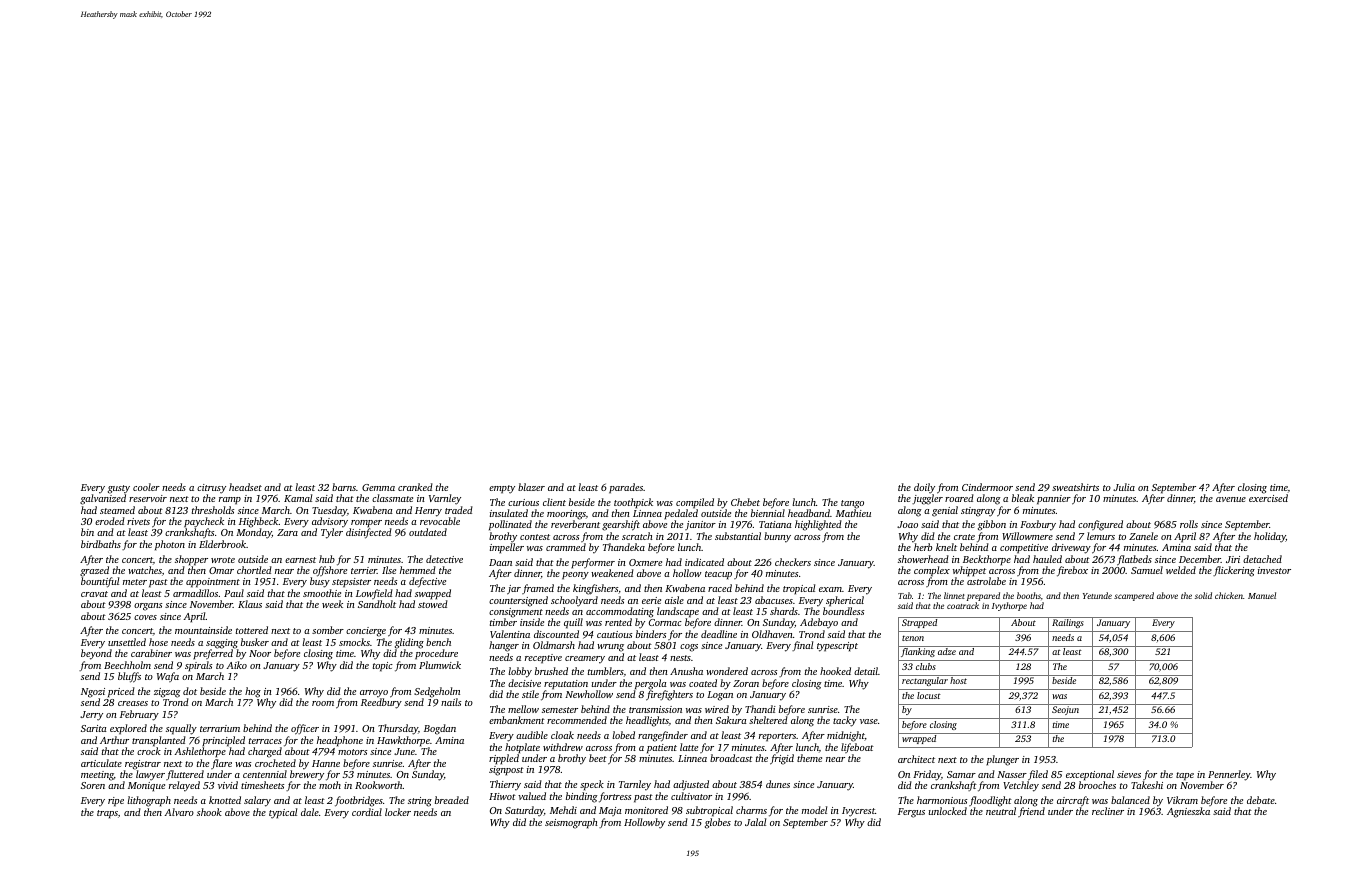 Image resolution: width=1372 pixels, height=887 pixels. What do you see at coordinates (121, 692) in the screenshot?
I see `priced` at bounding box center [121, 692].
